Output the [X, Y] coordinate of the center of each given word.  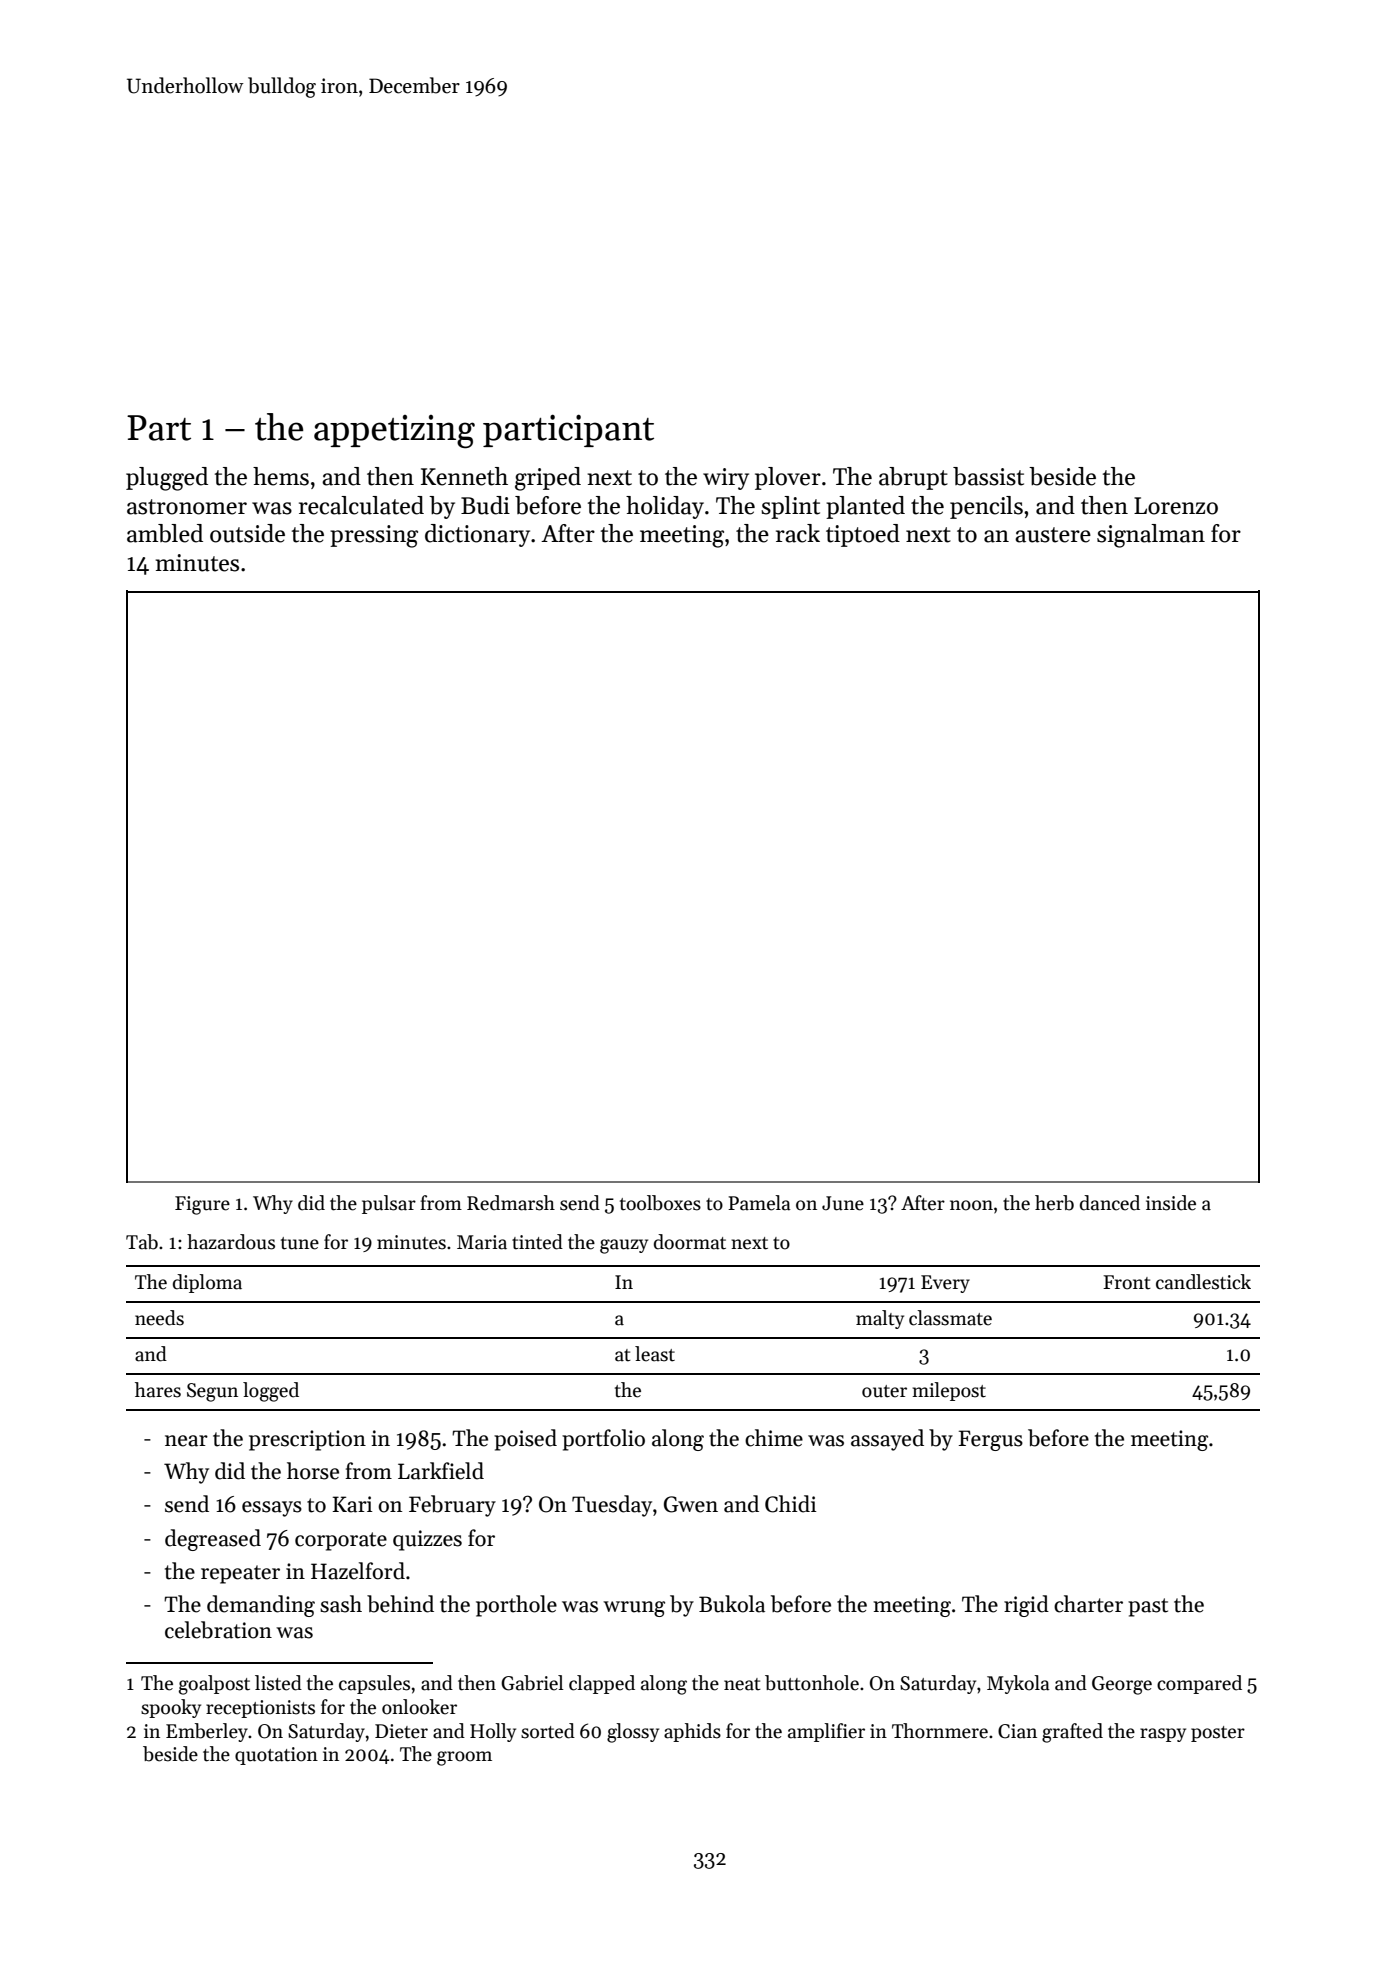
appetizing [394, 432]
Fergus [991, 1440]
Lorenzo [1176, 506]
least [655, 1354]
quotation [276, 1756]
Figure [202, 1205]
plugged [167, 479]
